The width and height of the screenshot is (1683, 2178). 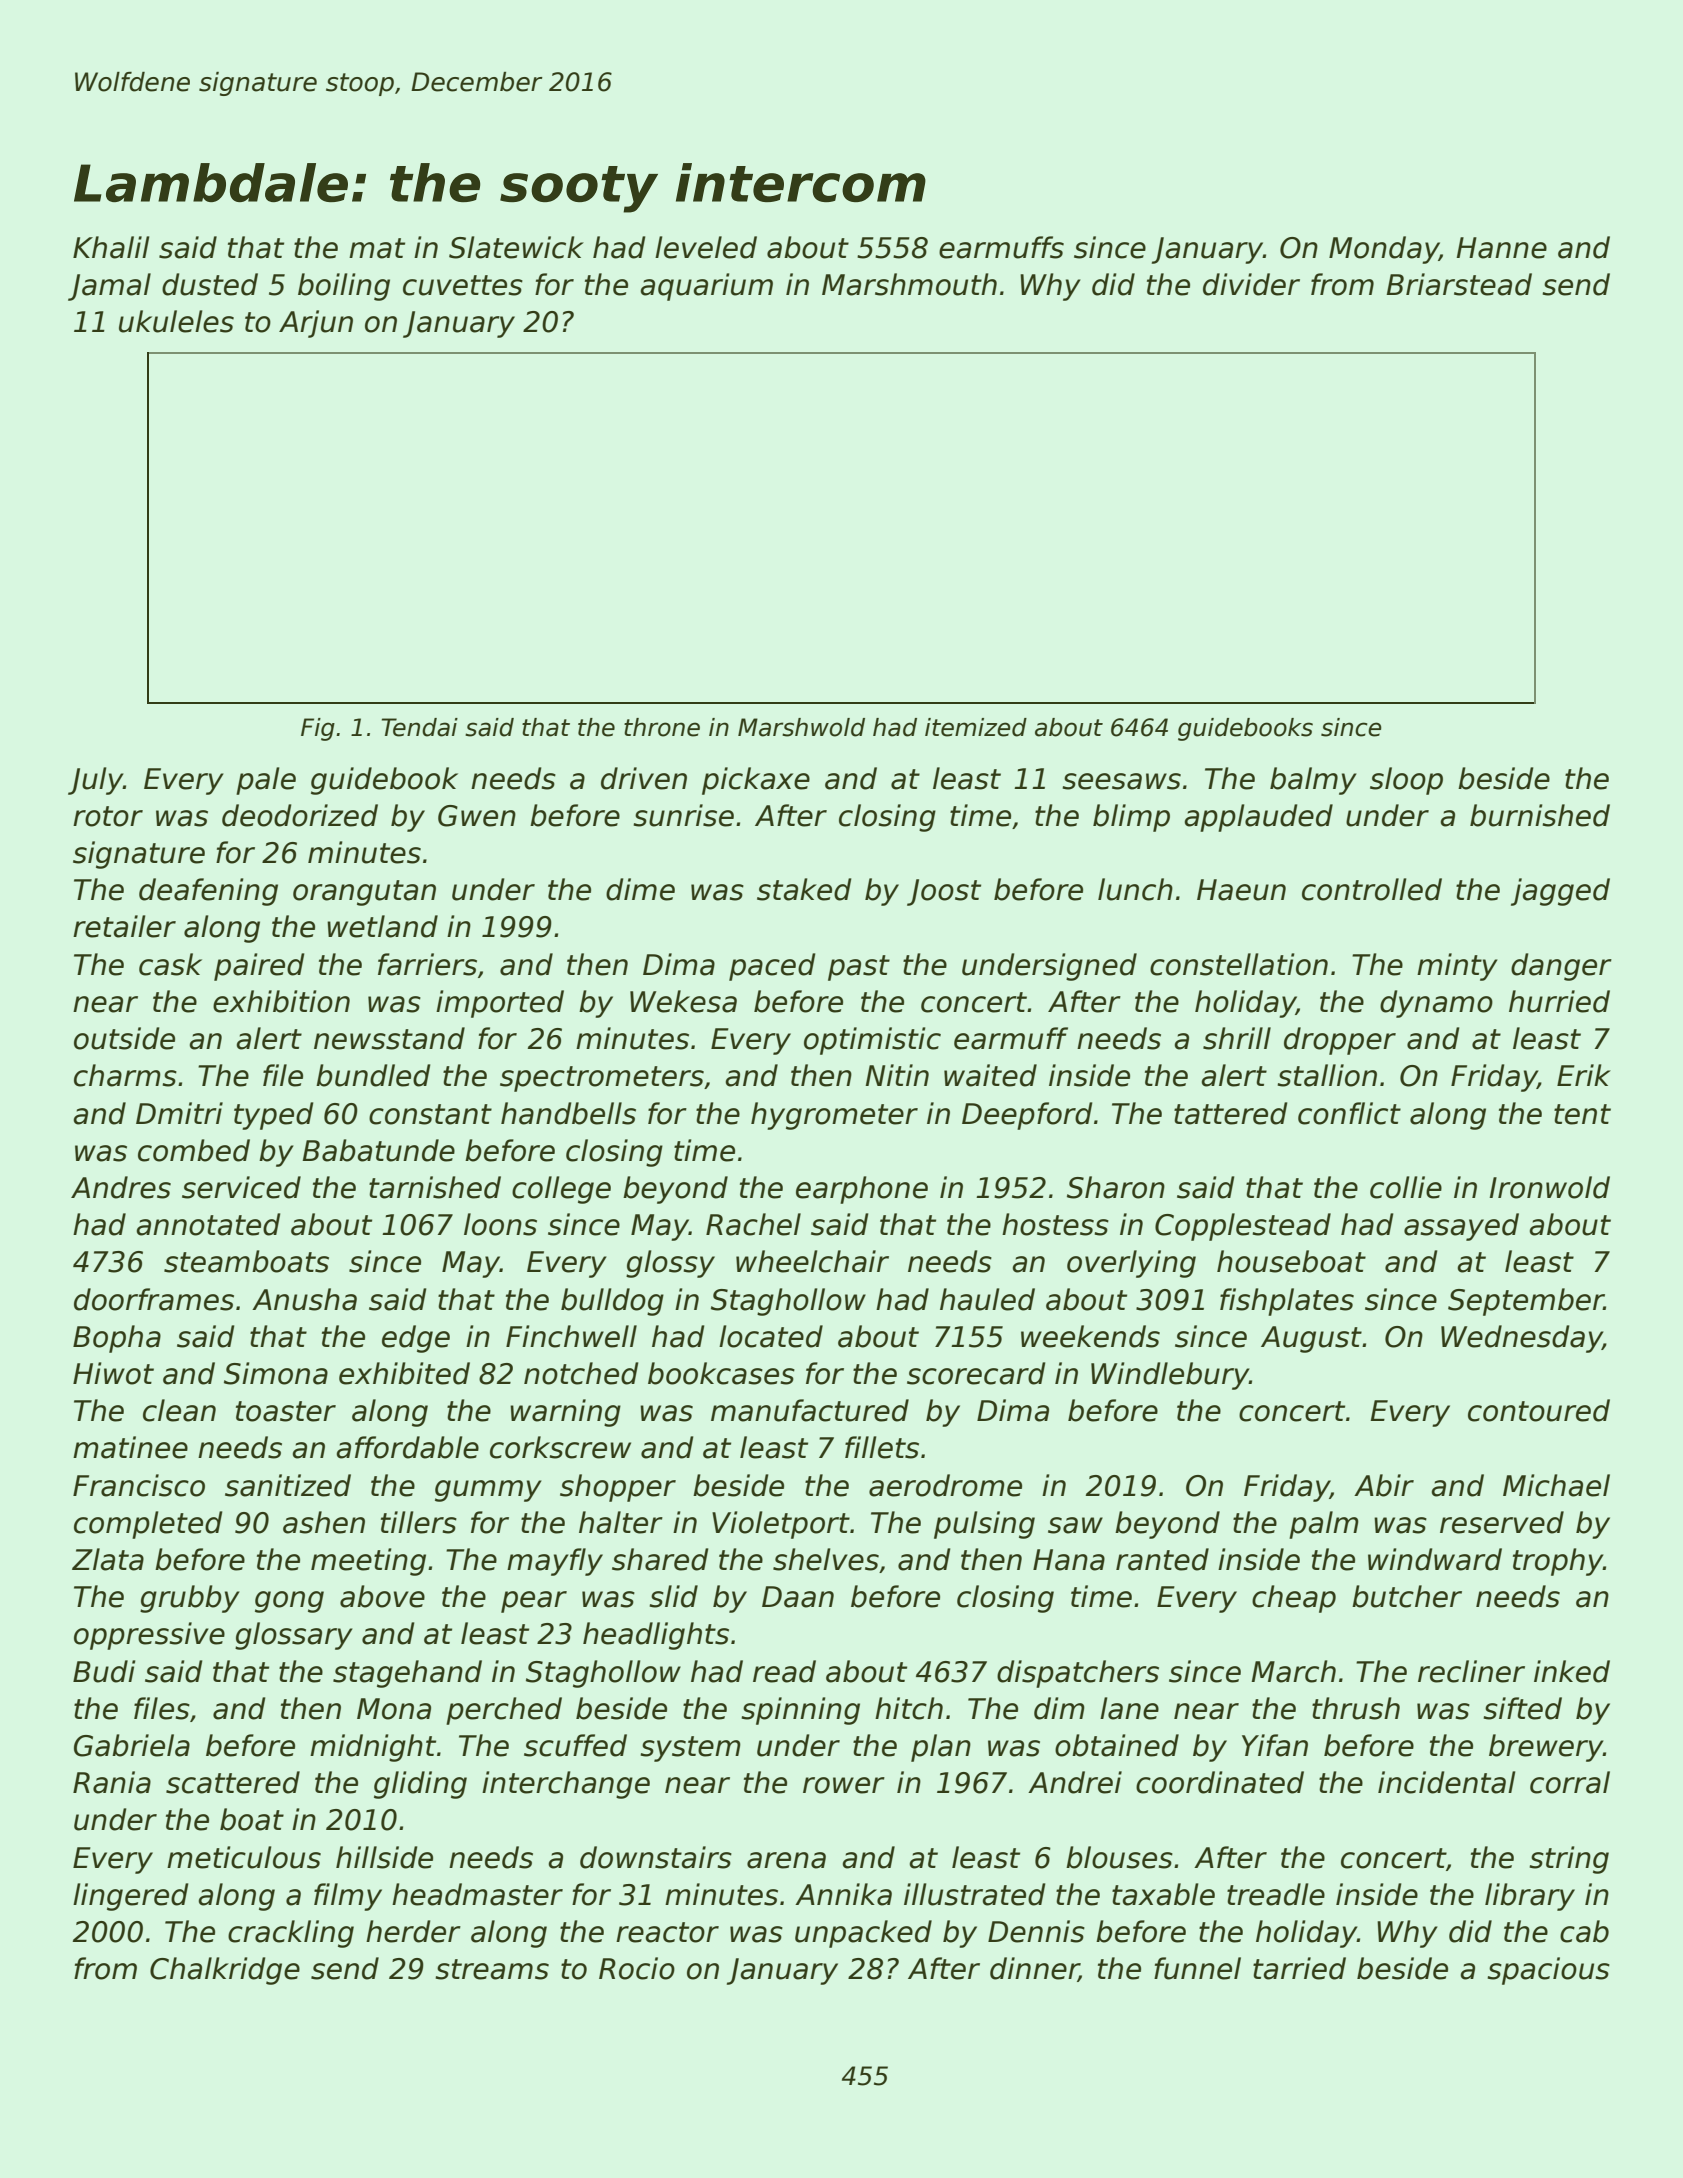 What do you see at coordinates (373, 1748) in the screenshot?
I see `midnight` at bounding box center [373, 1748].
